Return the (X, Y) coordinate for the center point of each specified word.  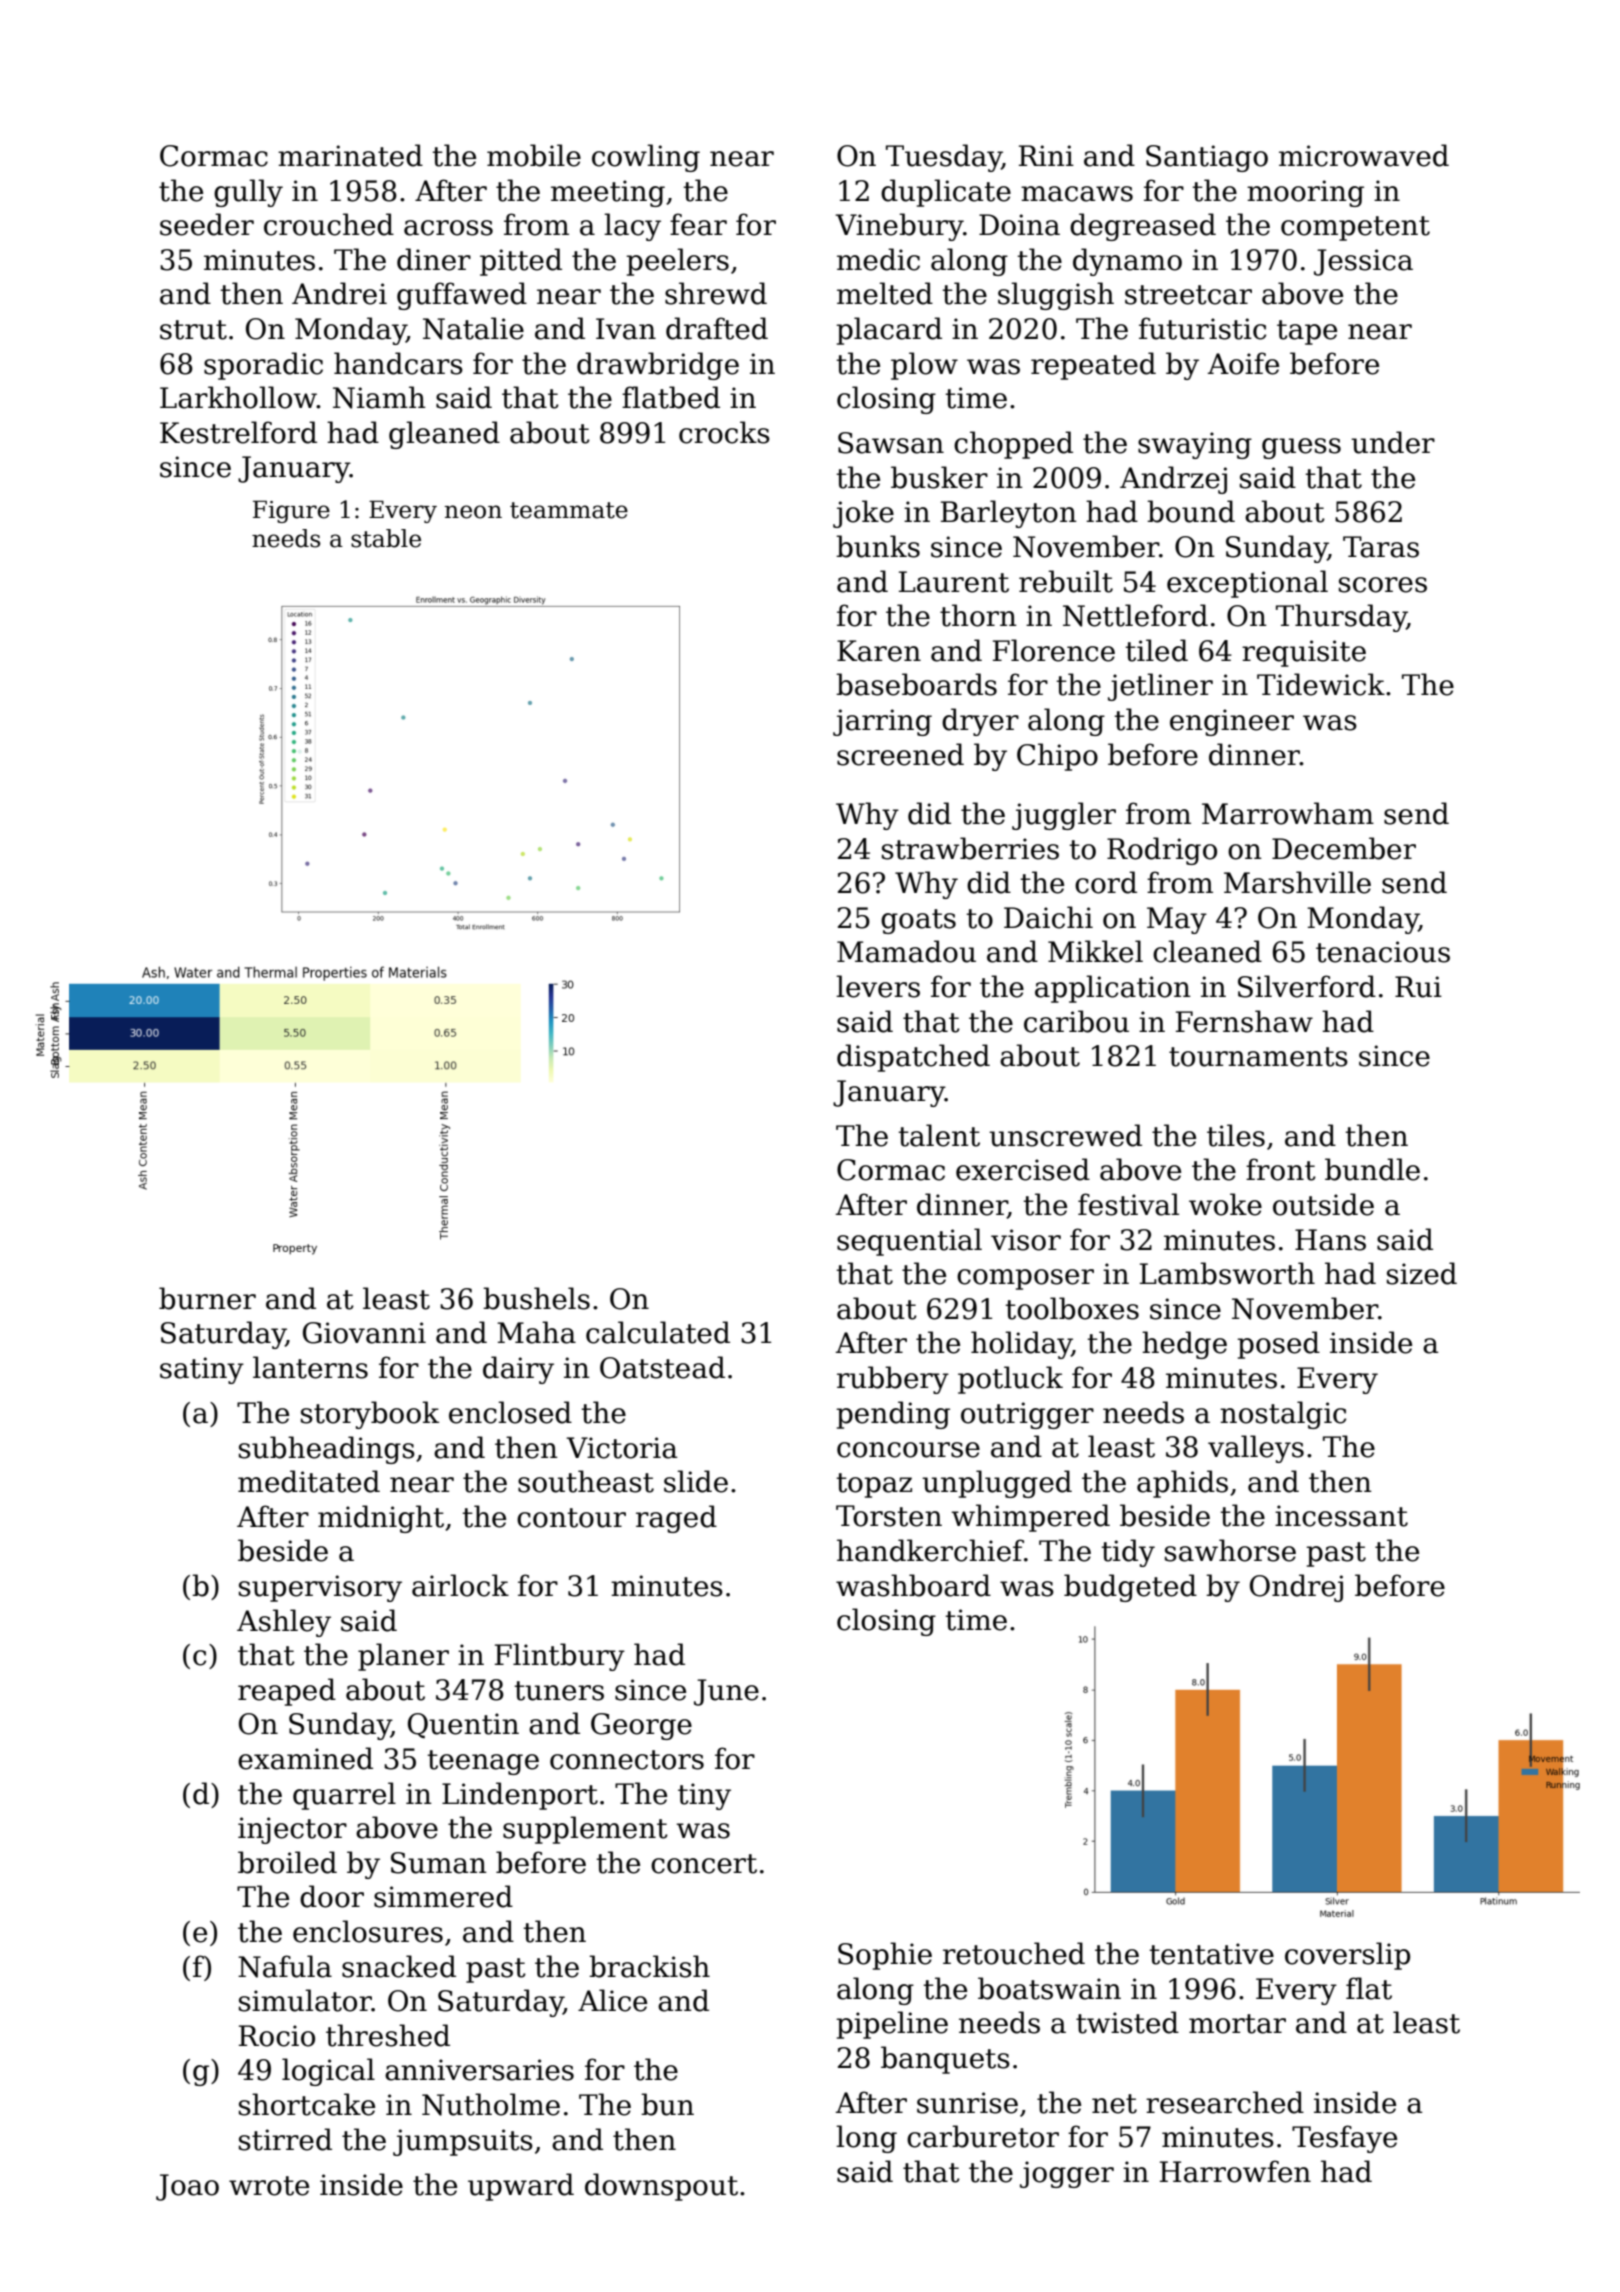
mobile (534, 155)
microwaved (1364, 155)
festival (1128, 1204)
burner (207, 1298)
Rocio (277, 2036)
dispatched (913, 1058)
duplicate (946, 193)
